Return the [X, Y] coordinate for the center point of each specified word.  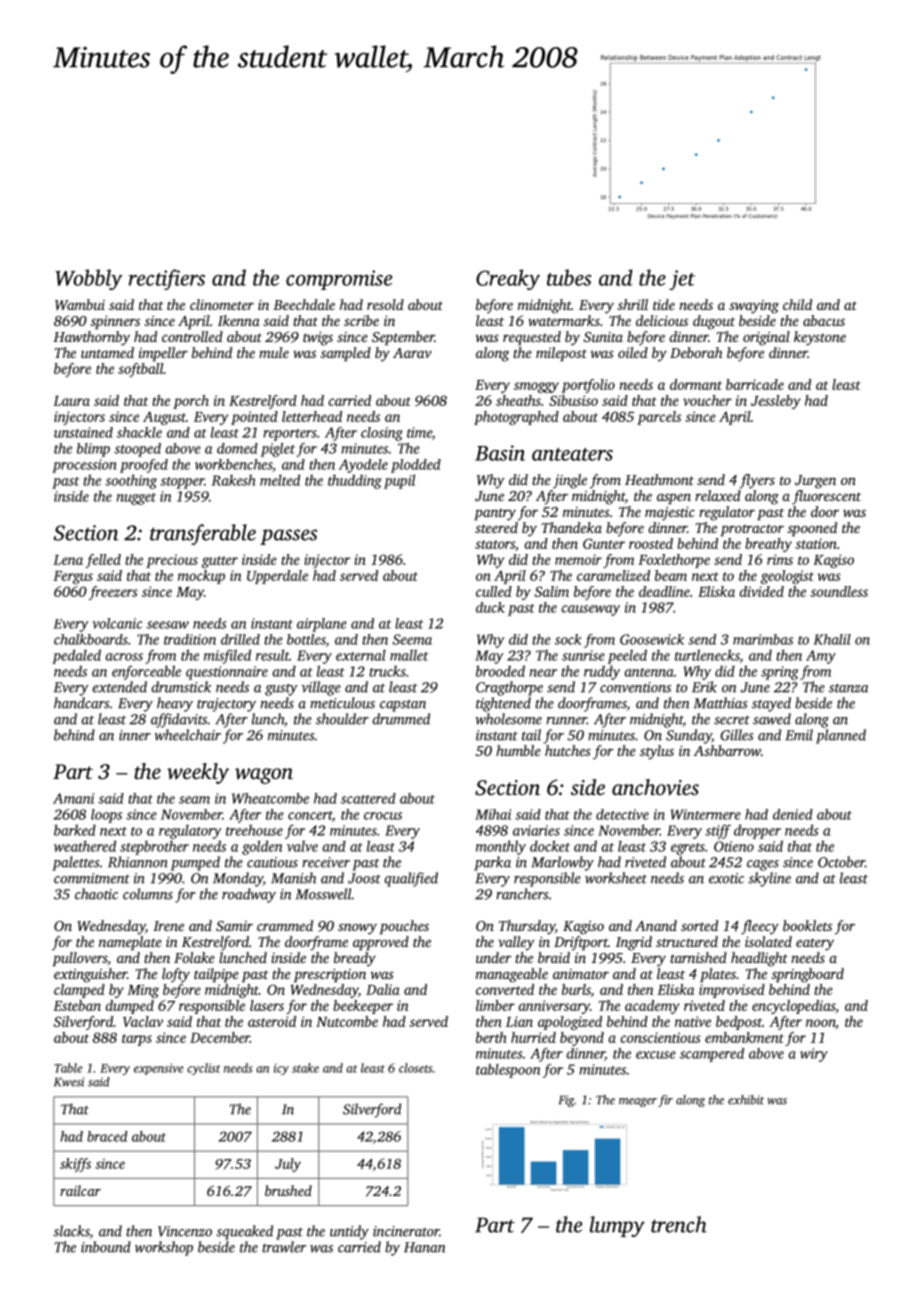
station [816, 543]
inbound [106, 1247]
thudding [355, 481]
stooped [137, 450]
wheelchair [188, 735]
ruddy [602, 672]
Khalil [832, 639]
